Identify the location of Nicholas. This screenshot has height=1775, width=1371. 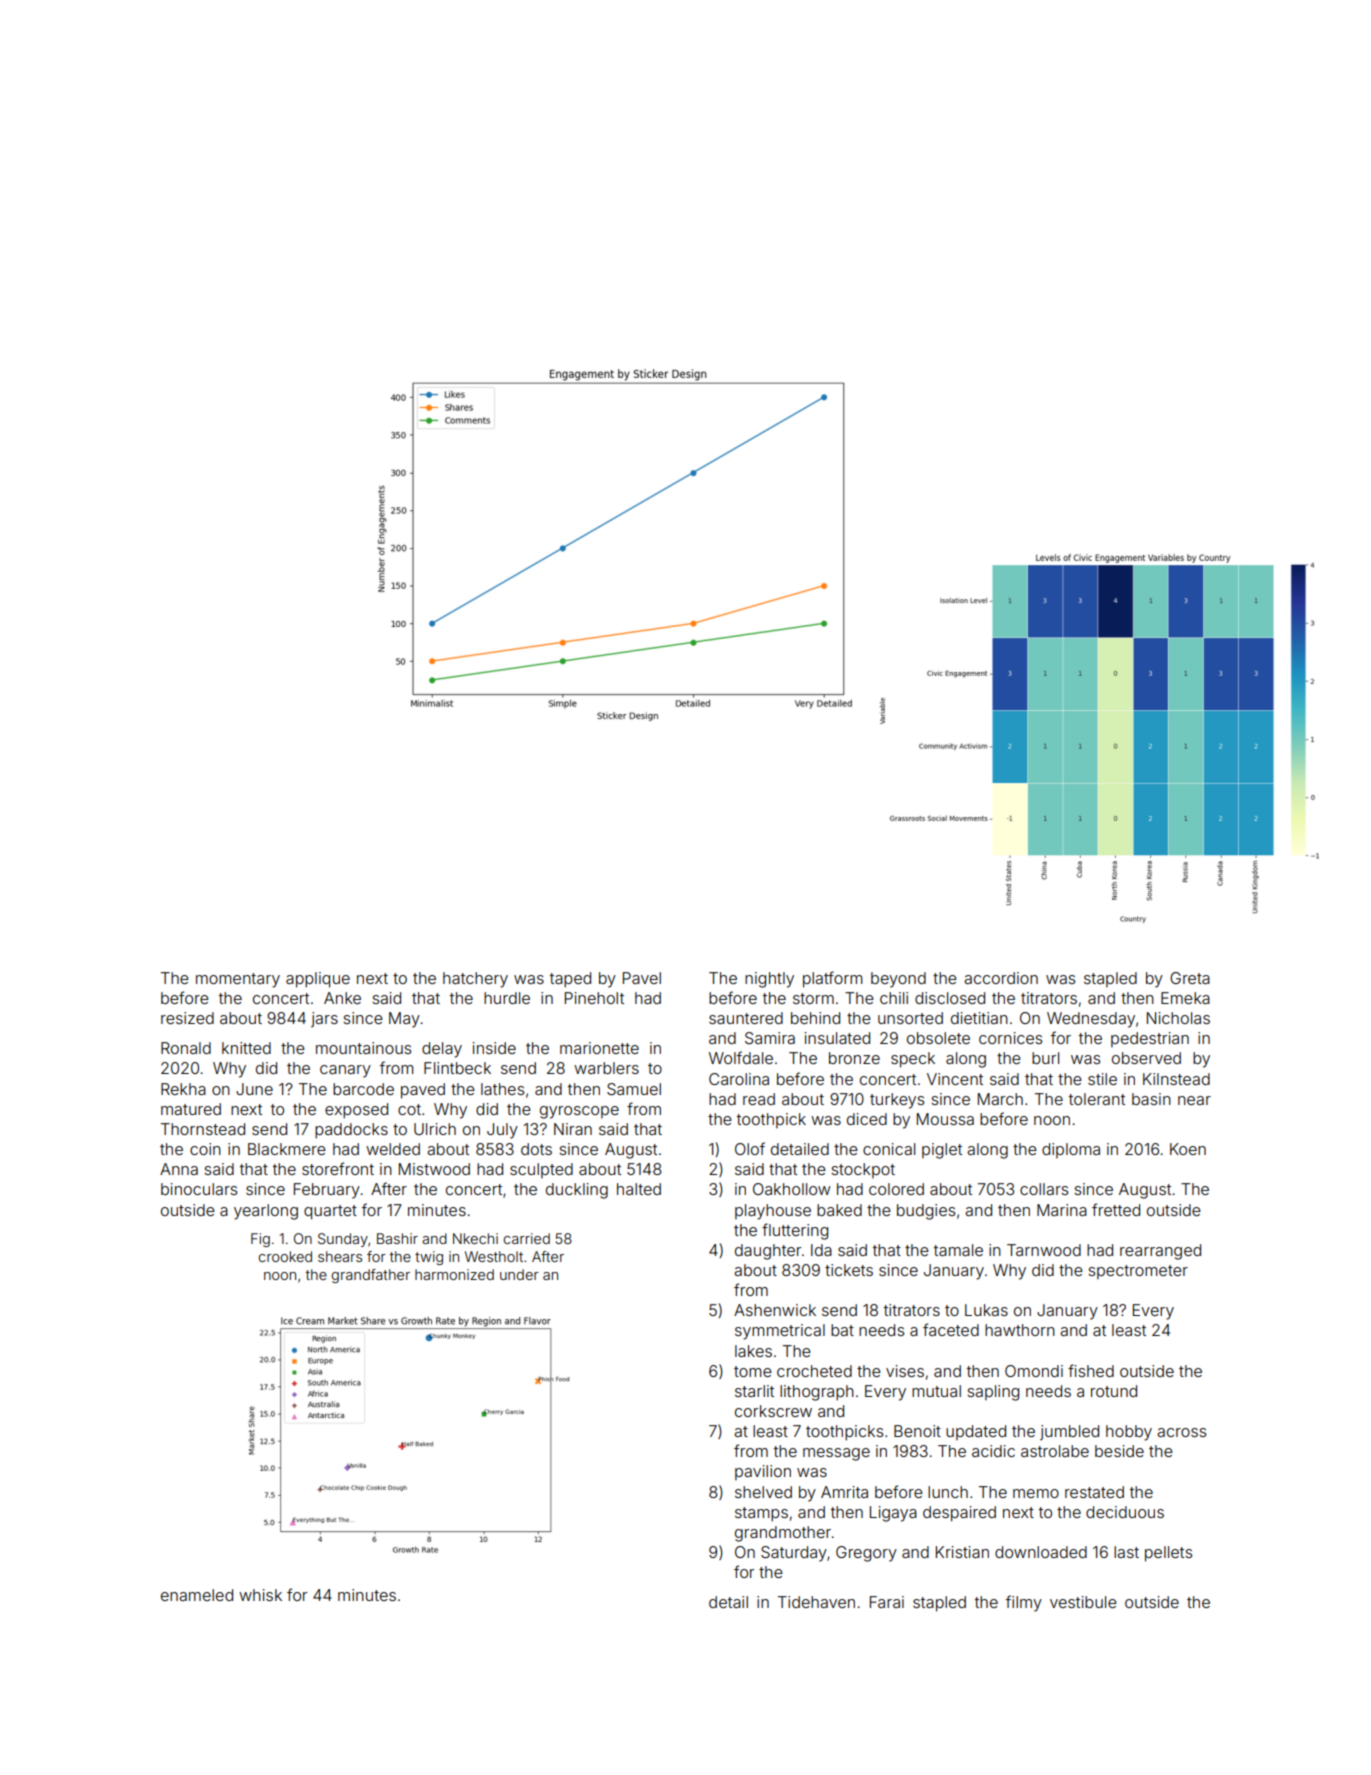
(1178, 1018).
